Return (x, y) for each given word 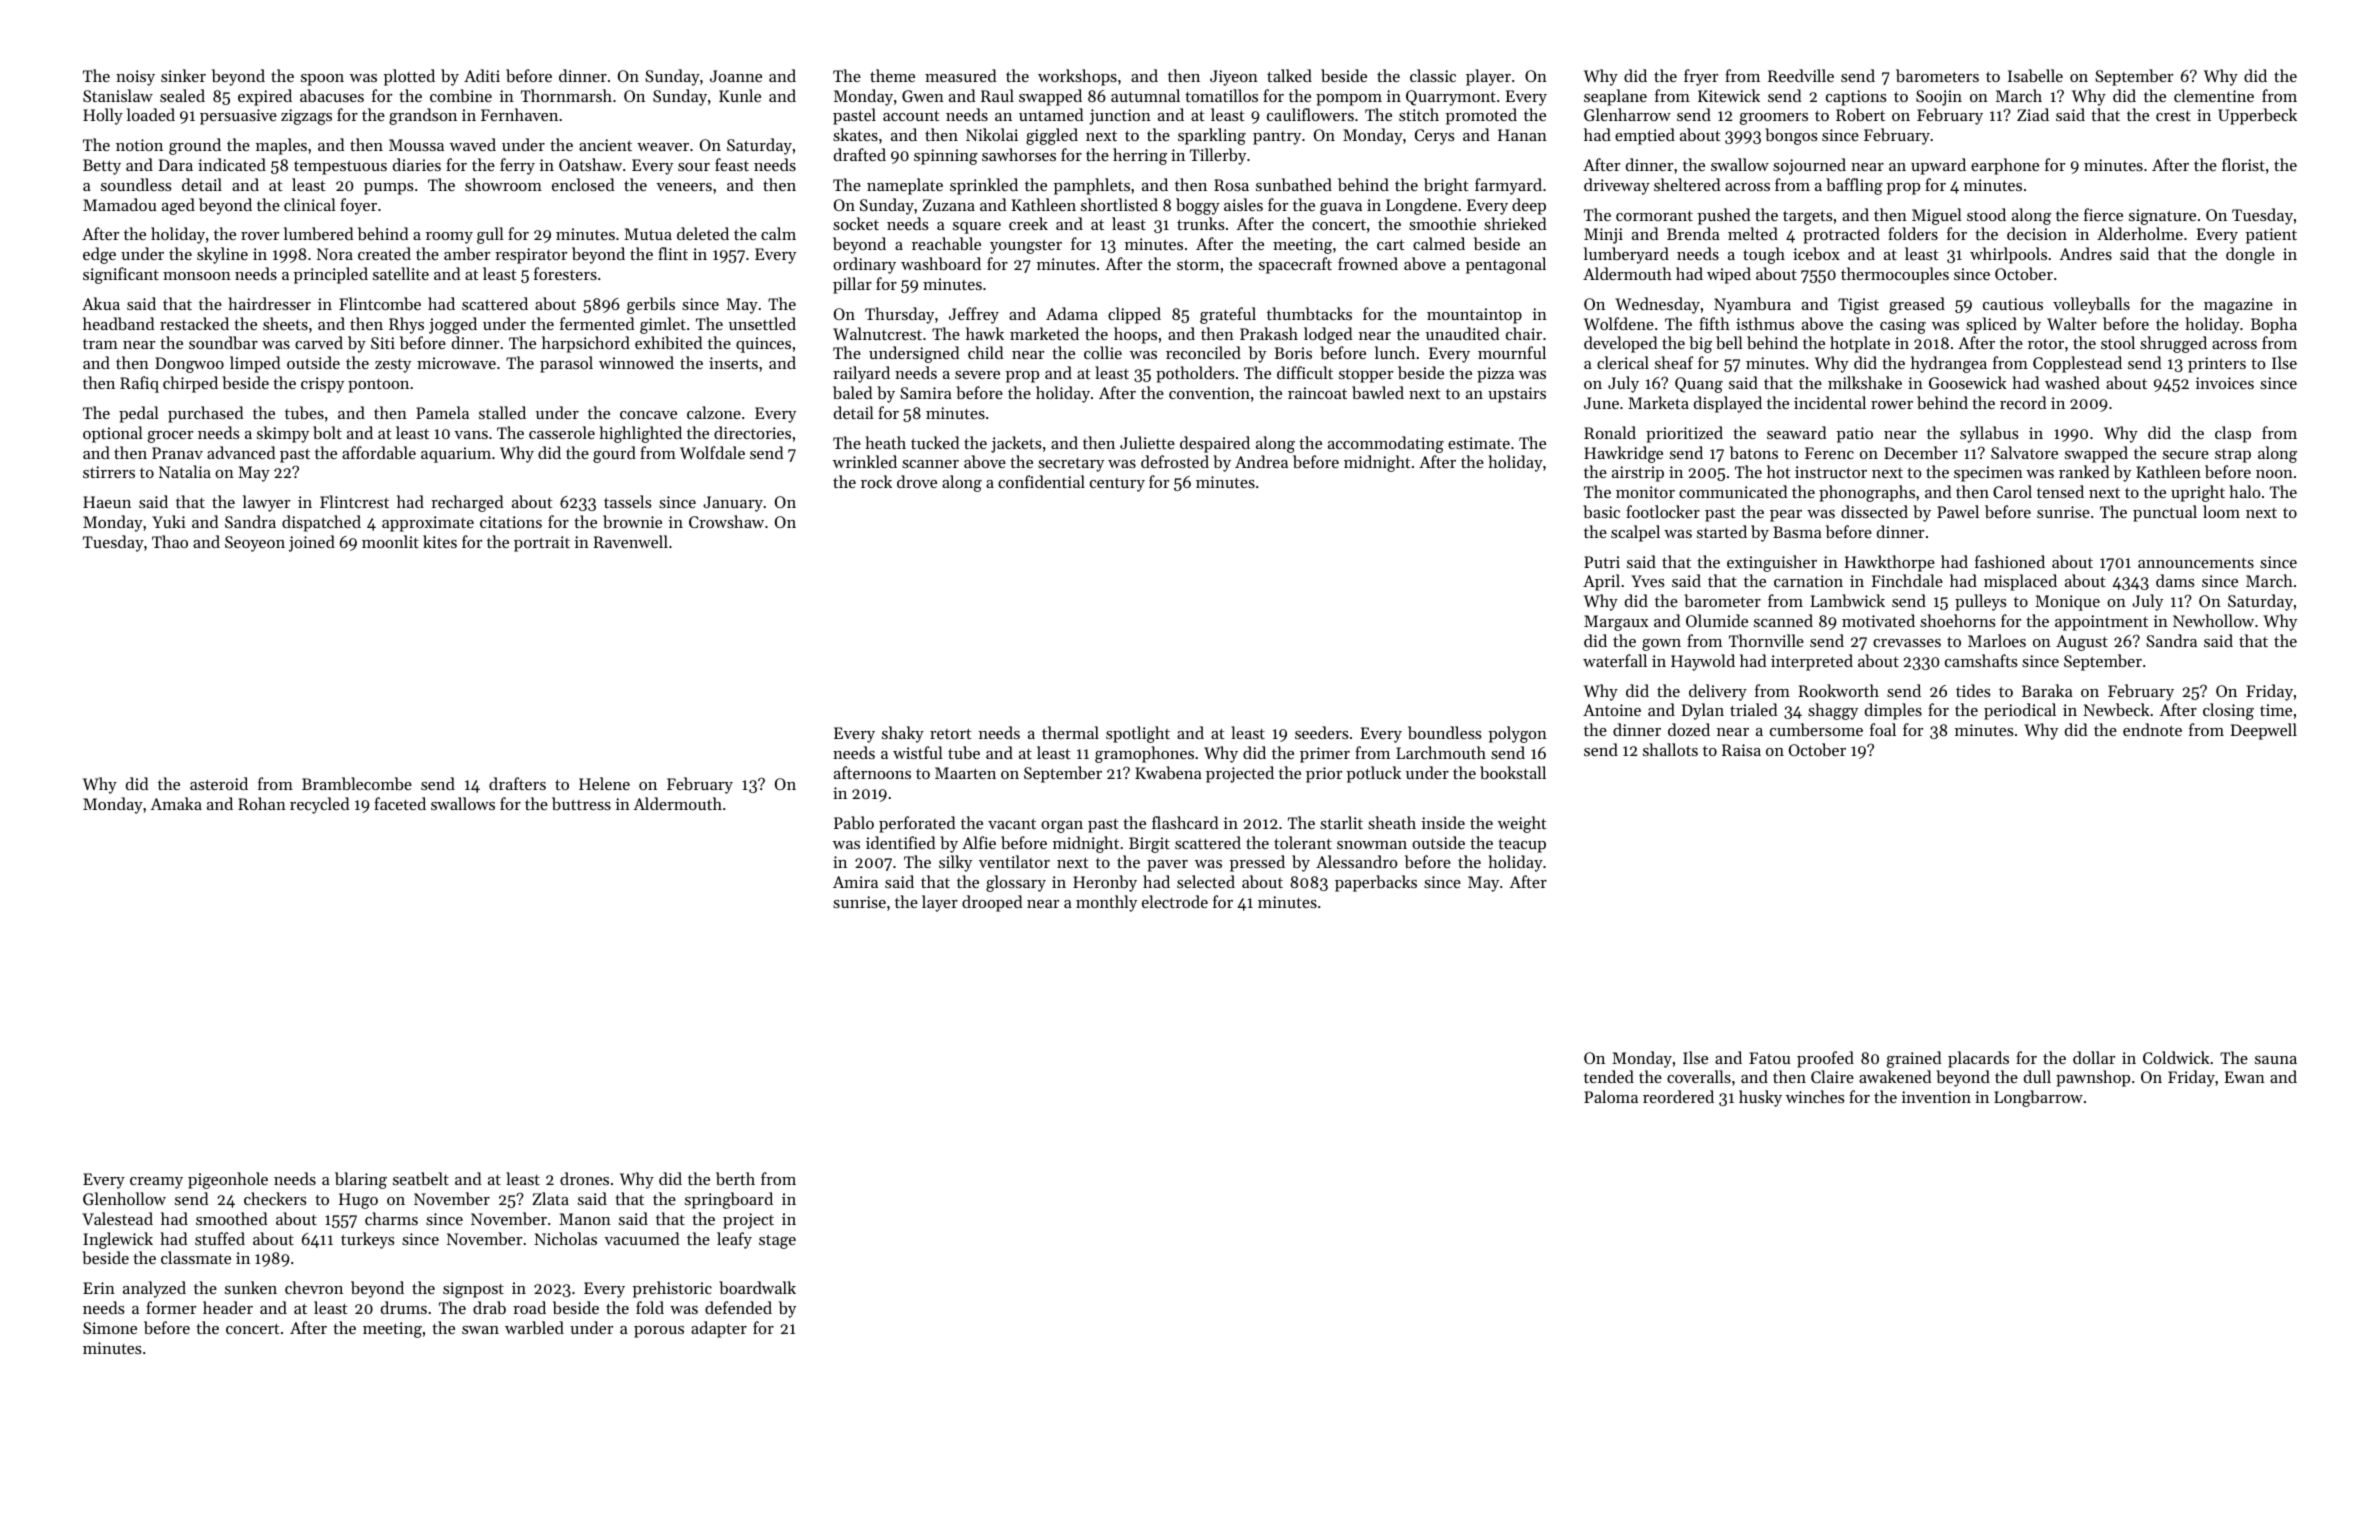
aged (178, 206)
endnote (2152, 729)
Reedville (1801, 75)
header (228, 1307)
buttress (581, 803)
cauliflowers (1310, 114)
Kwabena (1168, 772)
